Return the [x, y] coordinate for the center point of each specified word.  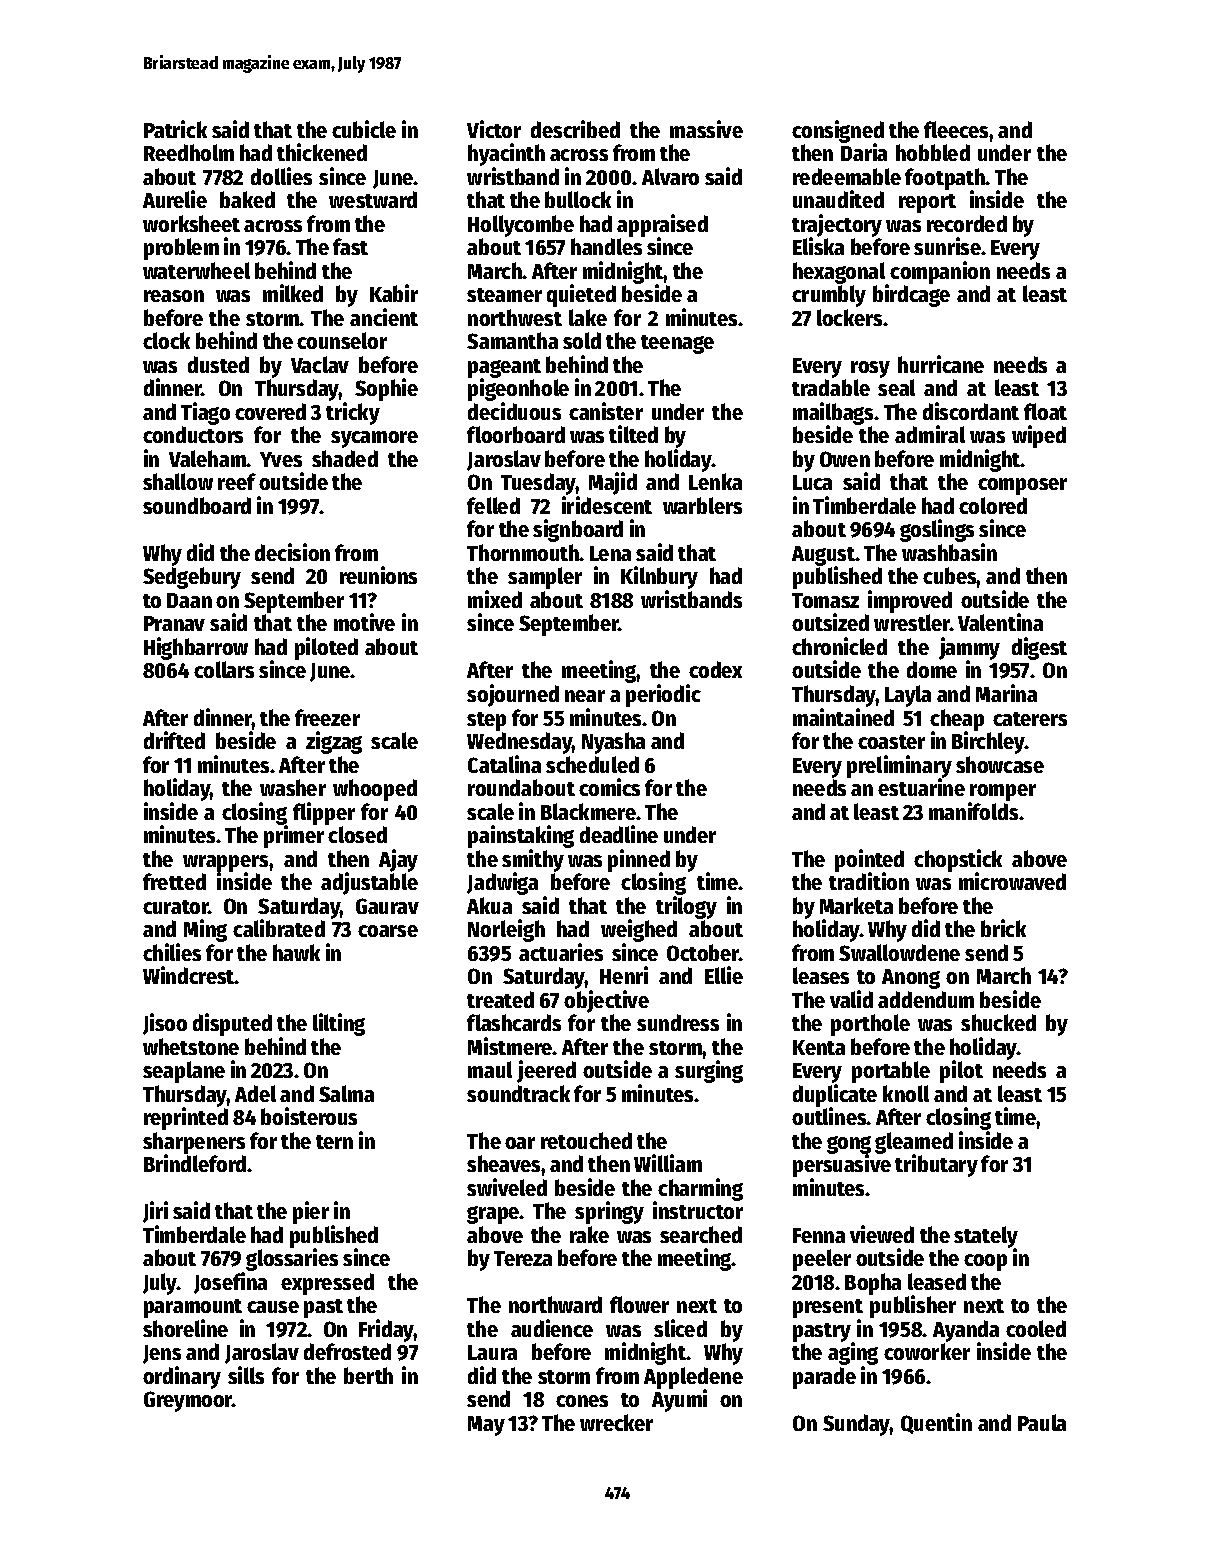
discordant [971, 411]
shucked [998, 1022]
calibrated [279, 928]
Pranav [174, 623]
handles [606, 246]
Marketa [856, 905]
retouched [586, 1140]
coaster [891, 742]
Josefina [230, 1283]
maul [490, 1069]
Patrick [175, 129]
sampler [545, 578]
